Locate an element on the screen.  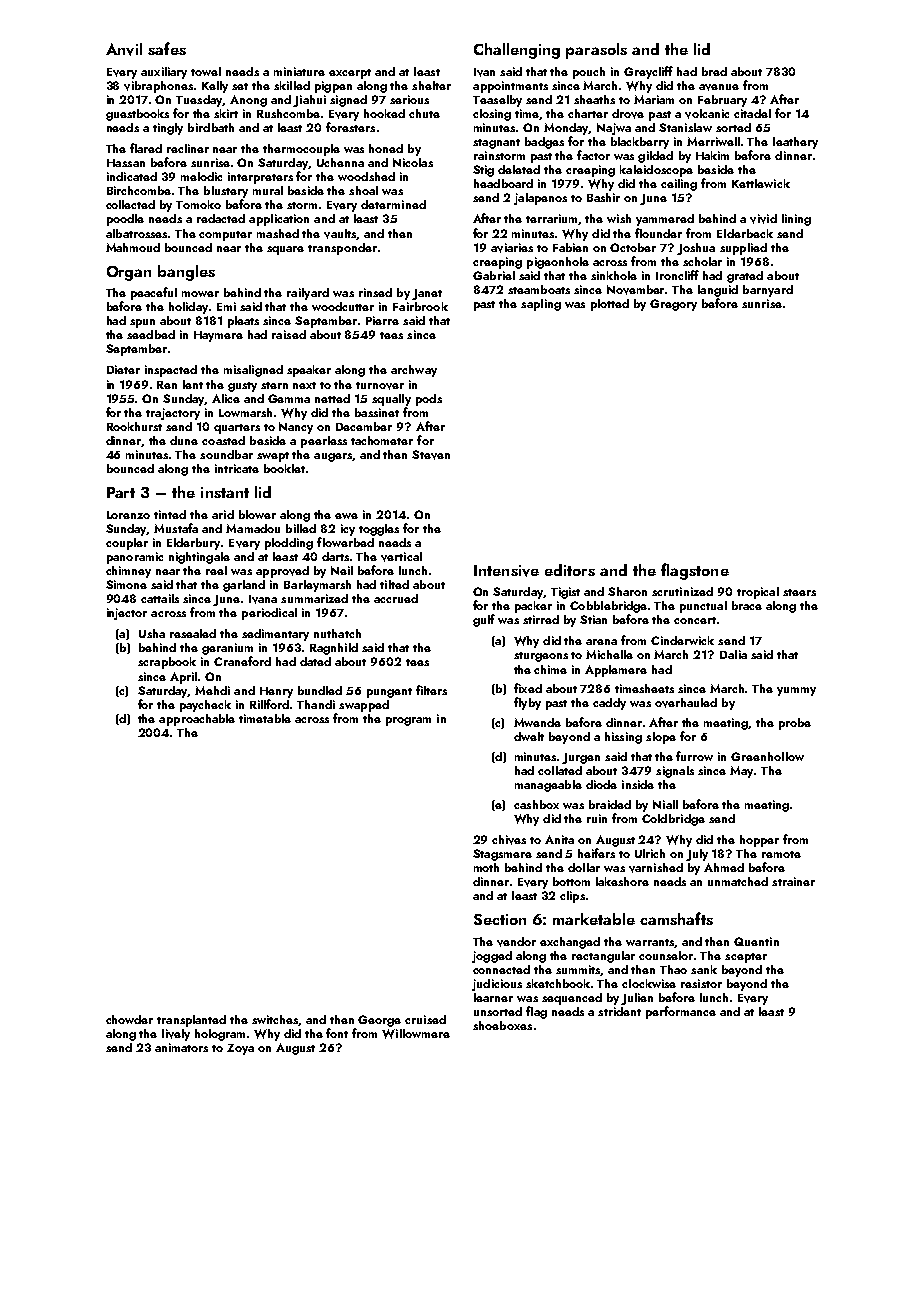
Dieter is located at coordinates (123, 369).
